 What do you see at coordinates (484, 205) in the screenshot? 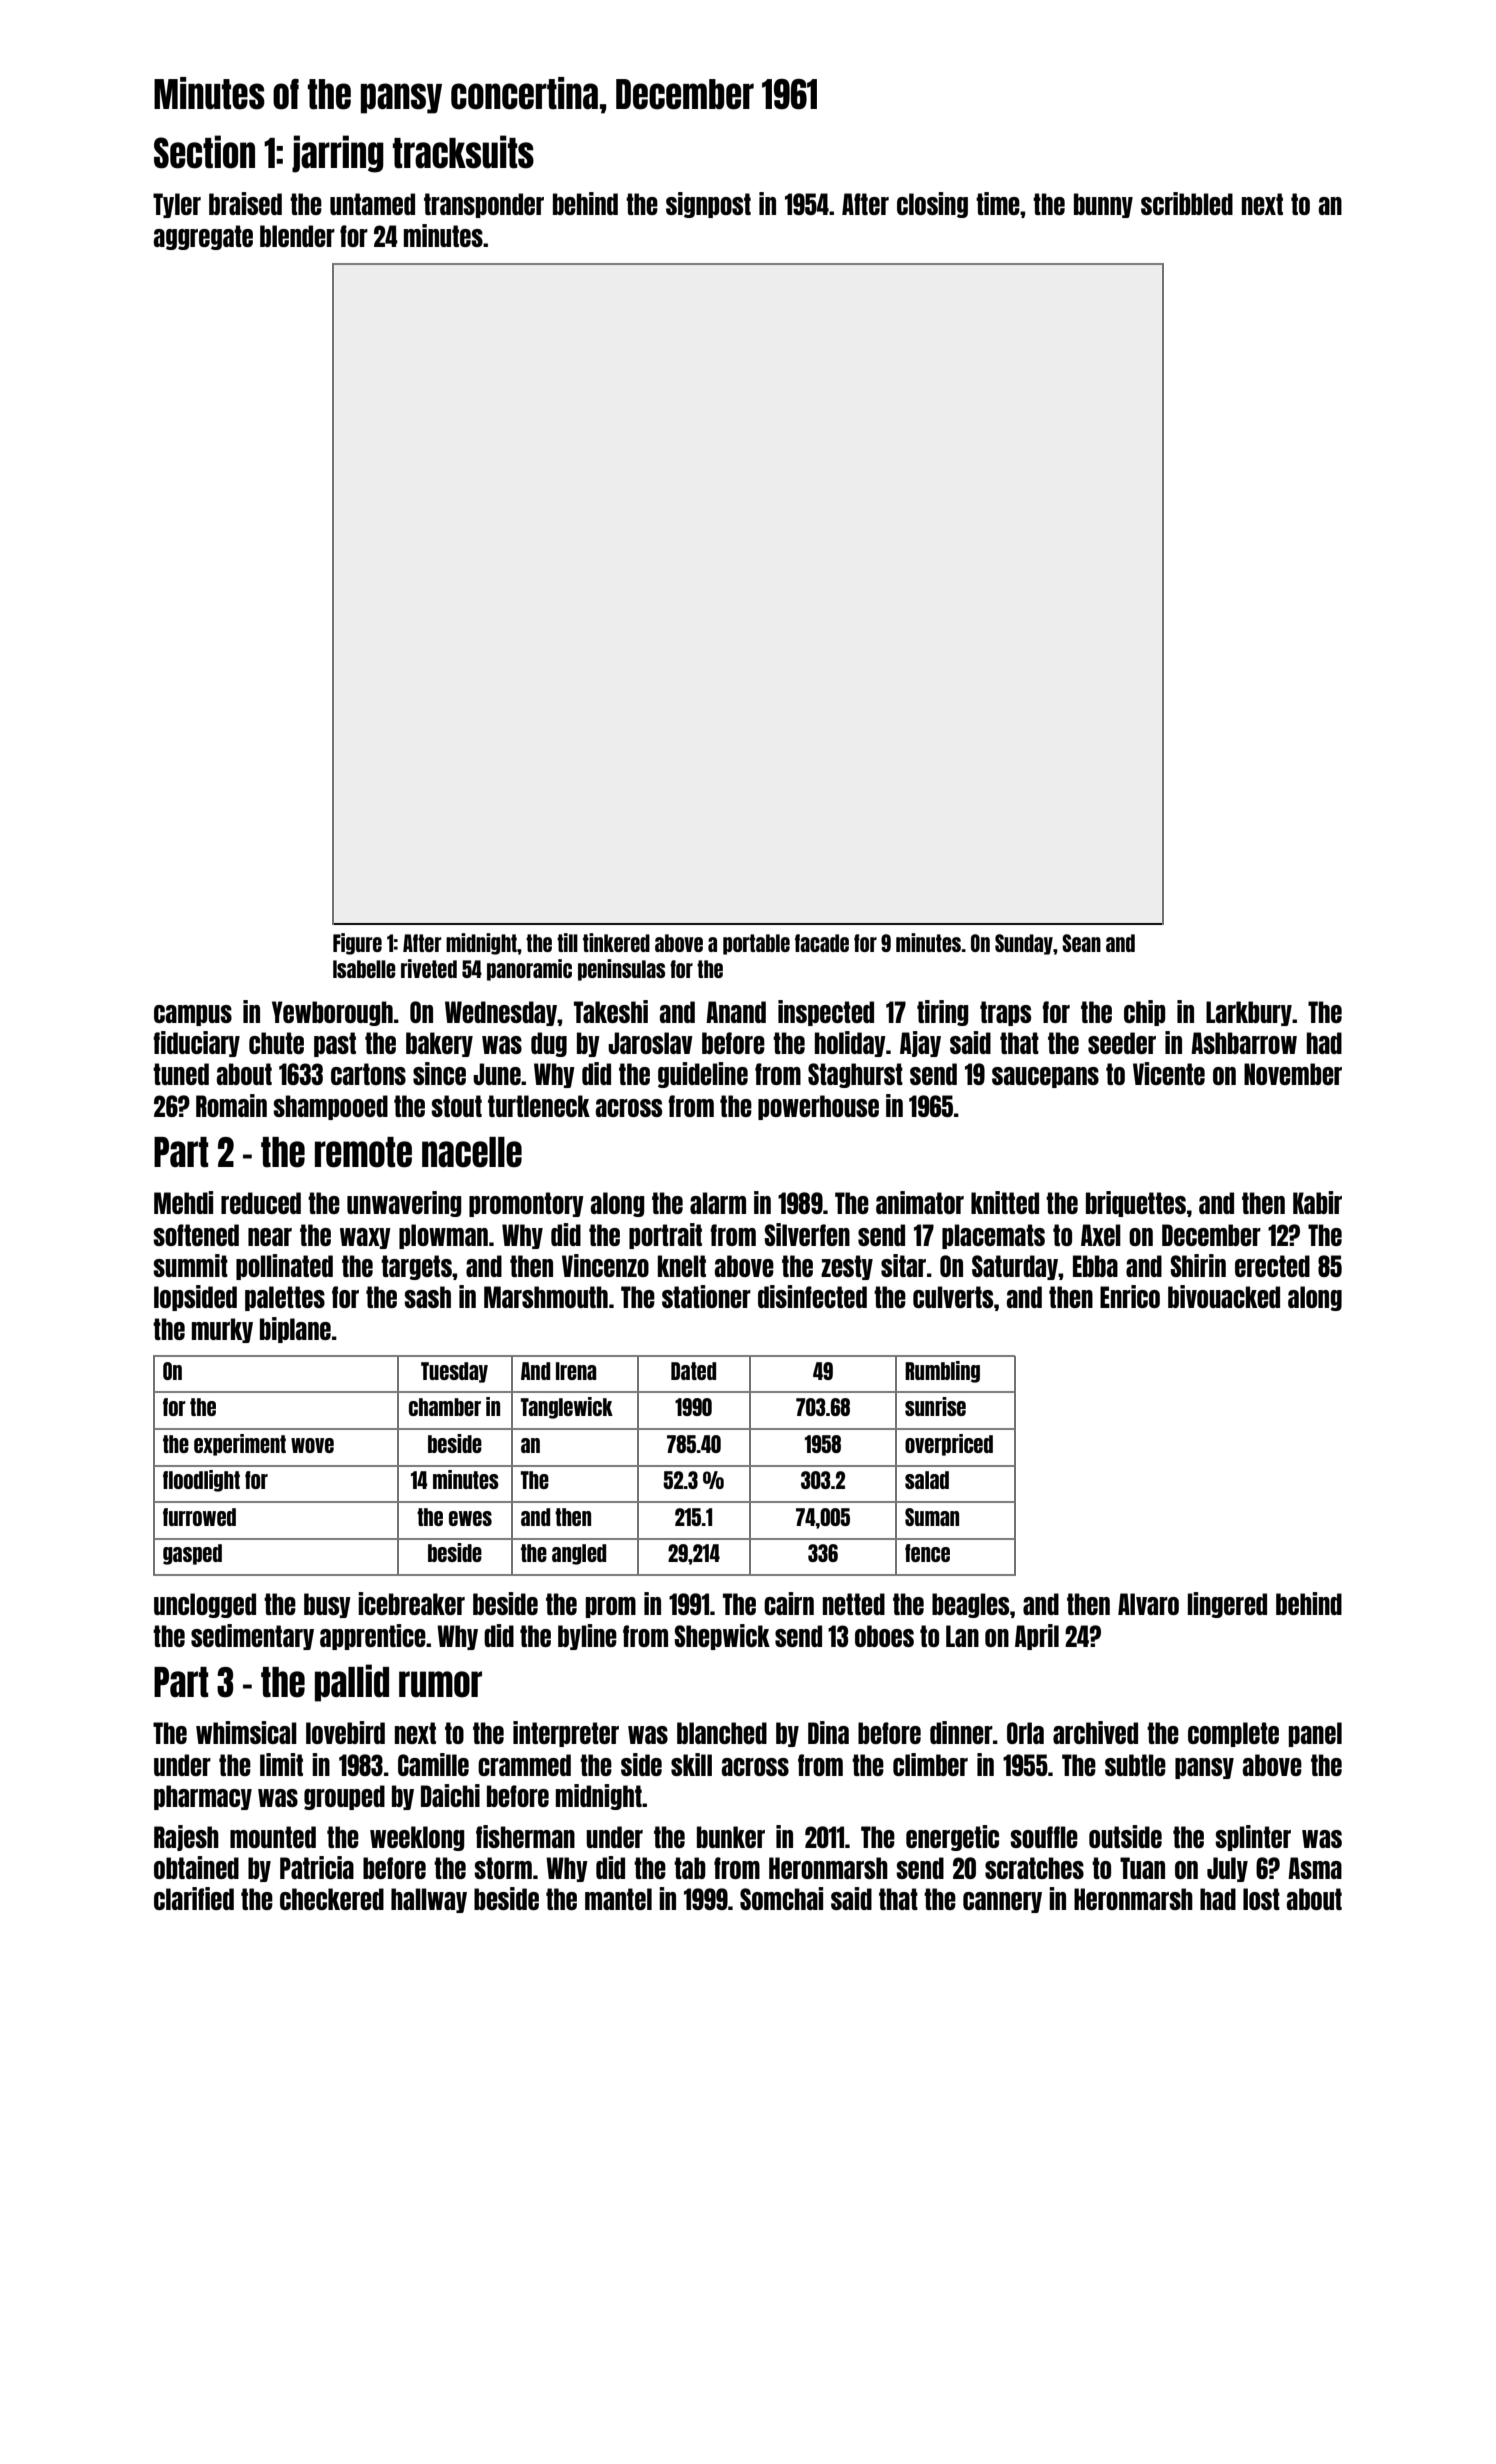
I see `transponder` at bounding box center [484, 205].
